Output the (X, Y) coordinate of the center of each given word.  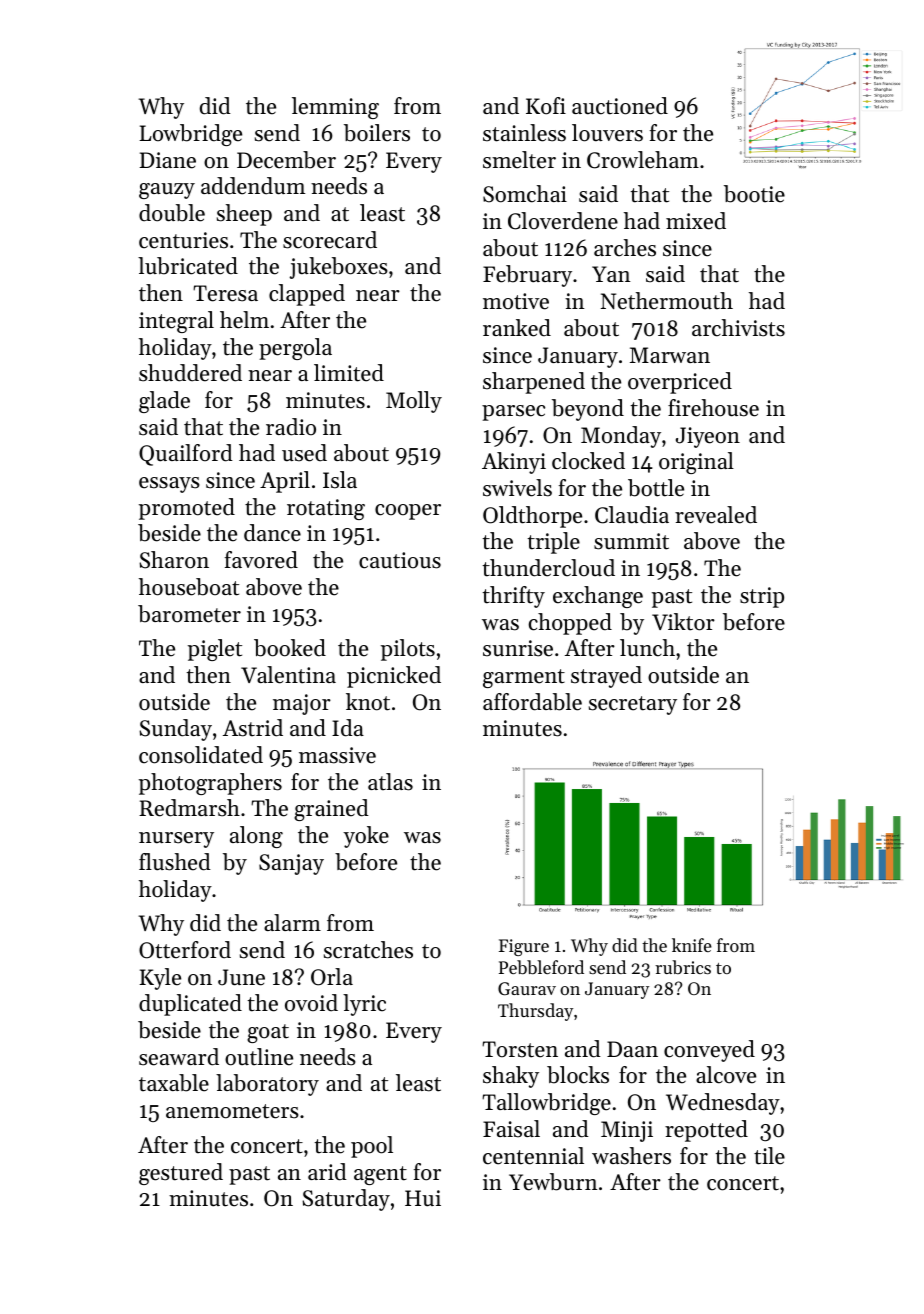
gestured (181, 1174)
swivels (517, 488)
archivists (738, 328)
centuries (183, 240)
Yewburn (553, 1182)
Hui (423, 1198)
